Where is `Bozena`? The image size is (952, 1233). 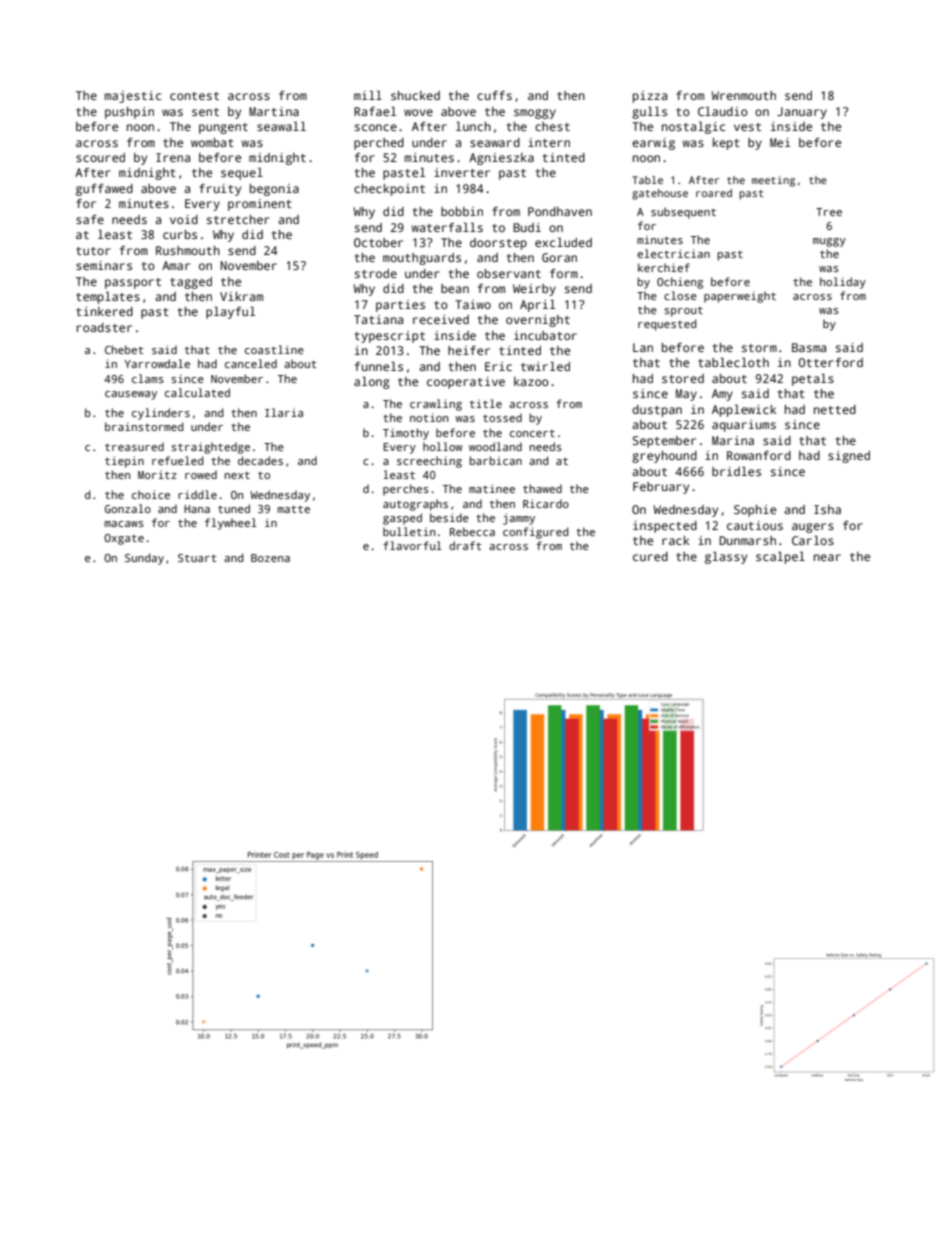 Bozena is located at coordinates (270, 558).
